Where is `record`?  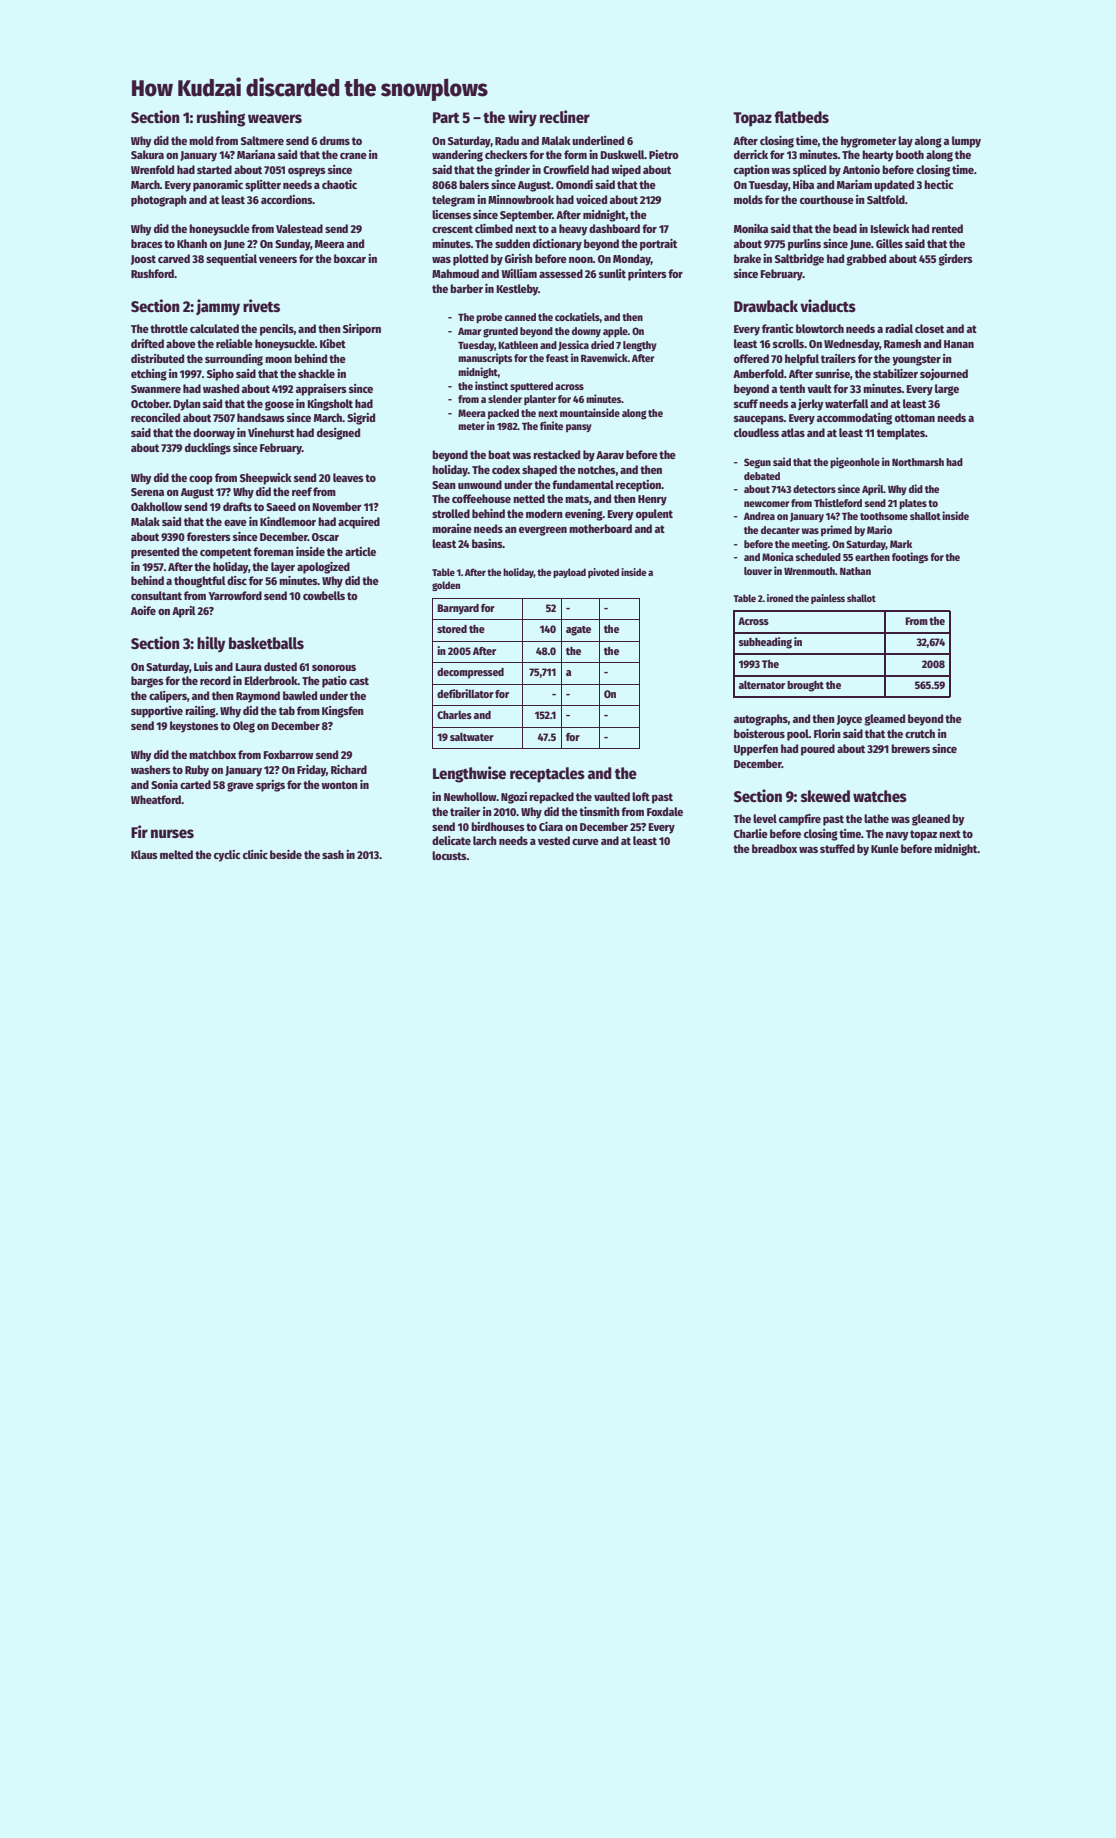
record is located at coordinates (215, 680).
